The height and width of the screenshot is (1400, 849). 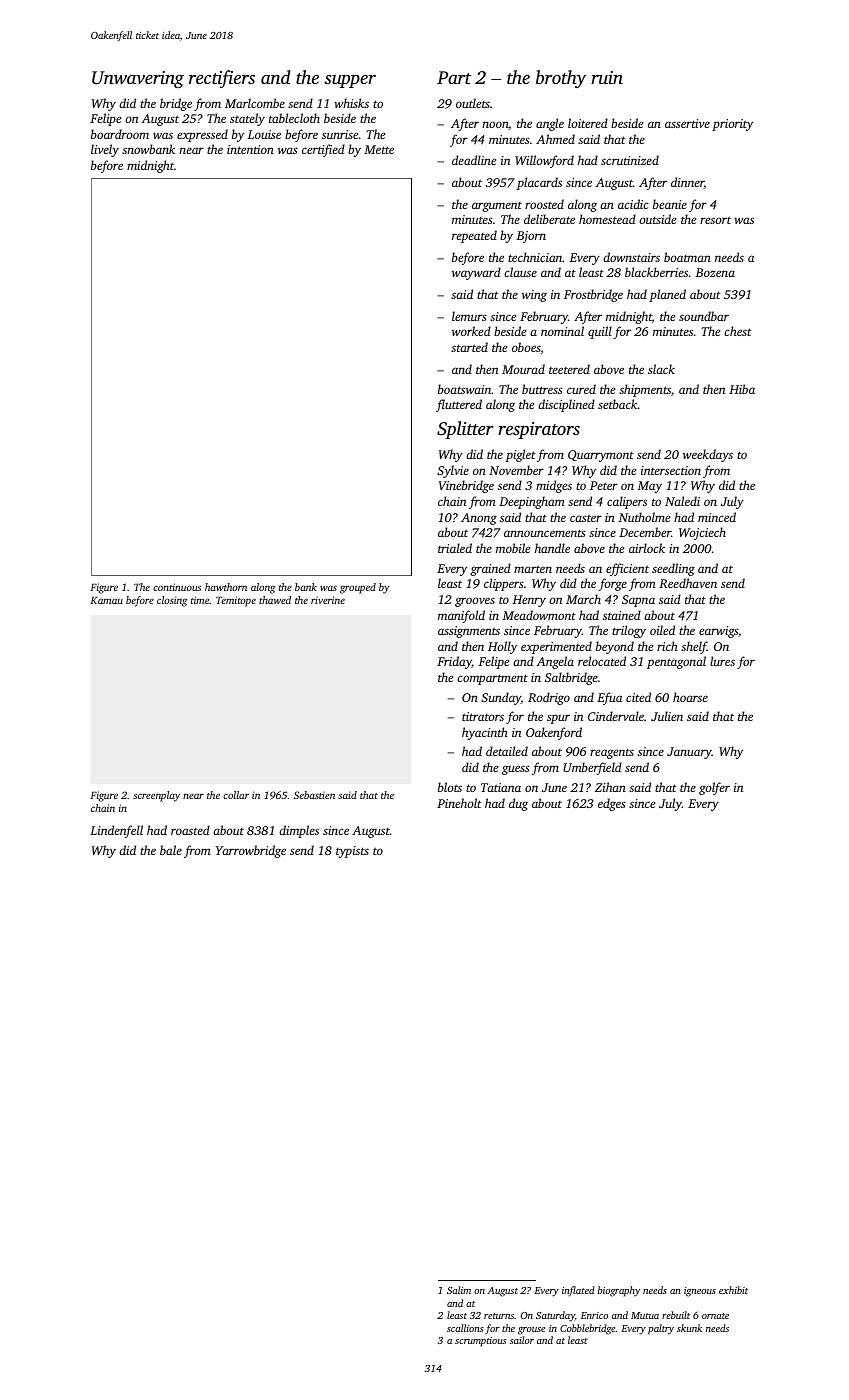 What do you see at coordinates (171, 850) in the screenshot?
I see `bale` at bounding box center [171, 850].
